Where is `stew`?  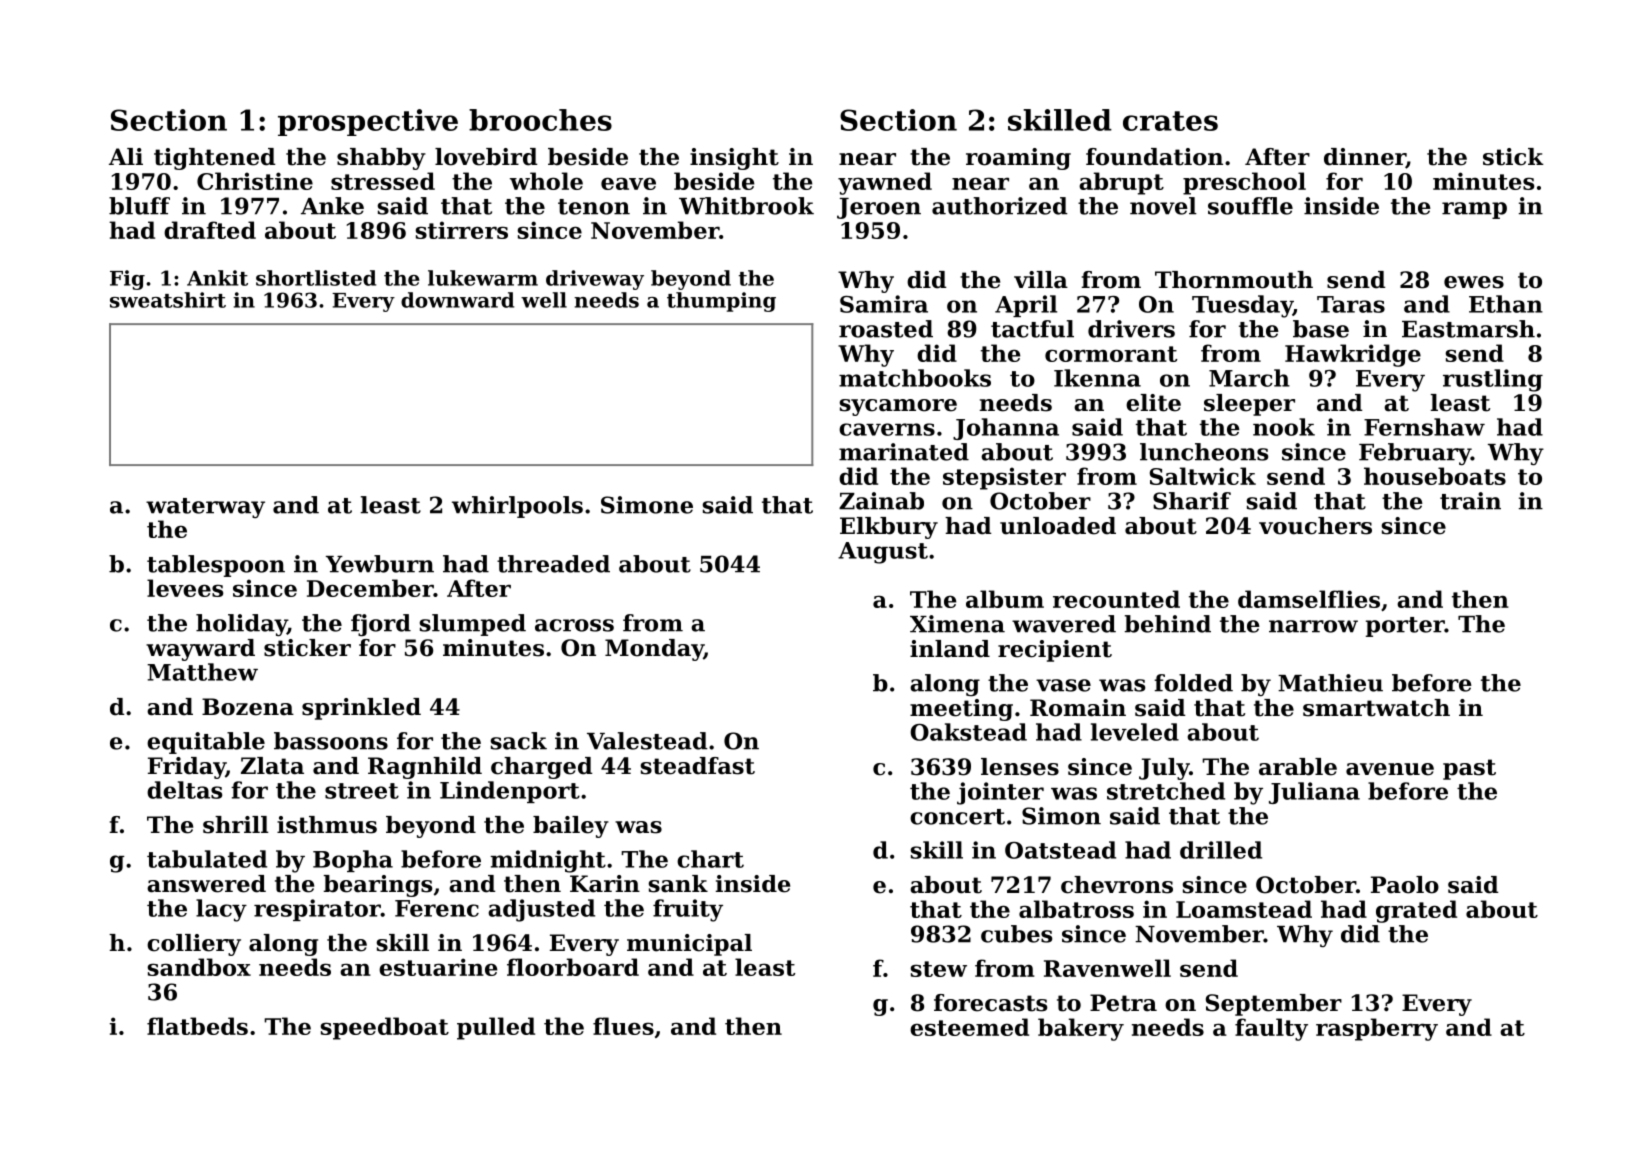 stew is located at coordinates (938, 969).
